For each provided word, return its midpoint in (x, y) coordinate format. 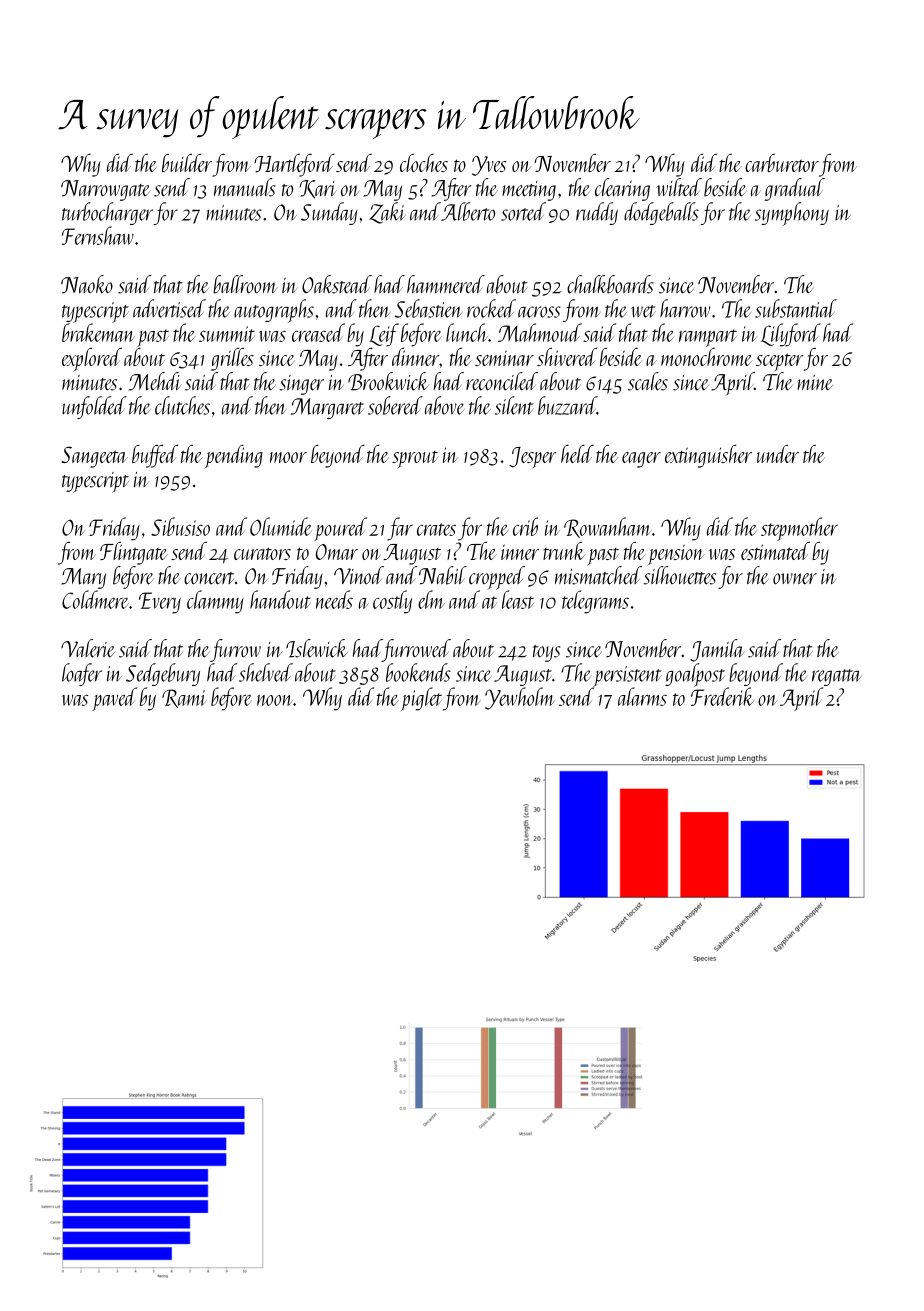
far (400, 529)
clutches (182, 405)
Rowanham (608, 527)
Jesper (533, 457)
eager (641, 460)
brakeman (98, 332)
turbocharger (107, 213)
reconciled (502, 381)
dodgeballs (661, 213)
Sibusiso (180, 526)
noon (275, 700)
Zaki (387, 213)
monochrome (707, 357)
